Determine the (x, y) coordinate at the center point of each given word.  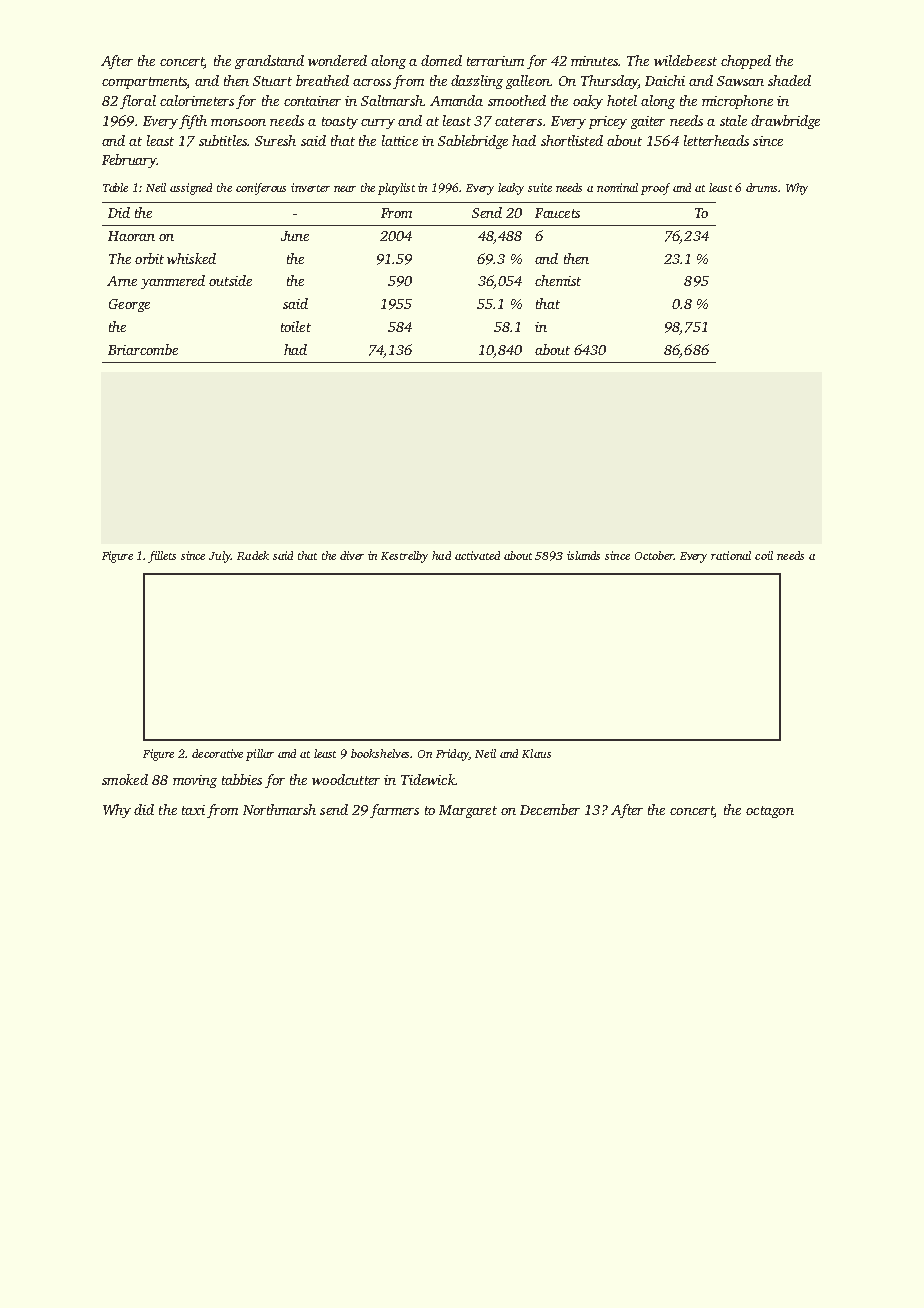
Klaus (536, 753)
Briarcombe (143, 349)
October (654, 555)
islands (583, 555)
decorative (217, 753)
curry (378, 124)
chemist (558, 280)
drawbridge (785, 122)
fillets (162, 557)
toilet (296, 326)
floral (138, 102)
